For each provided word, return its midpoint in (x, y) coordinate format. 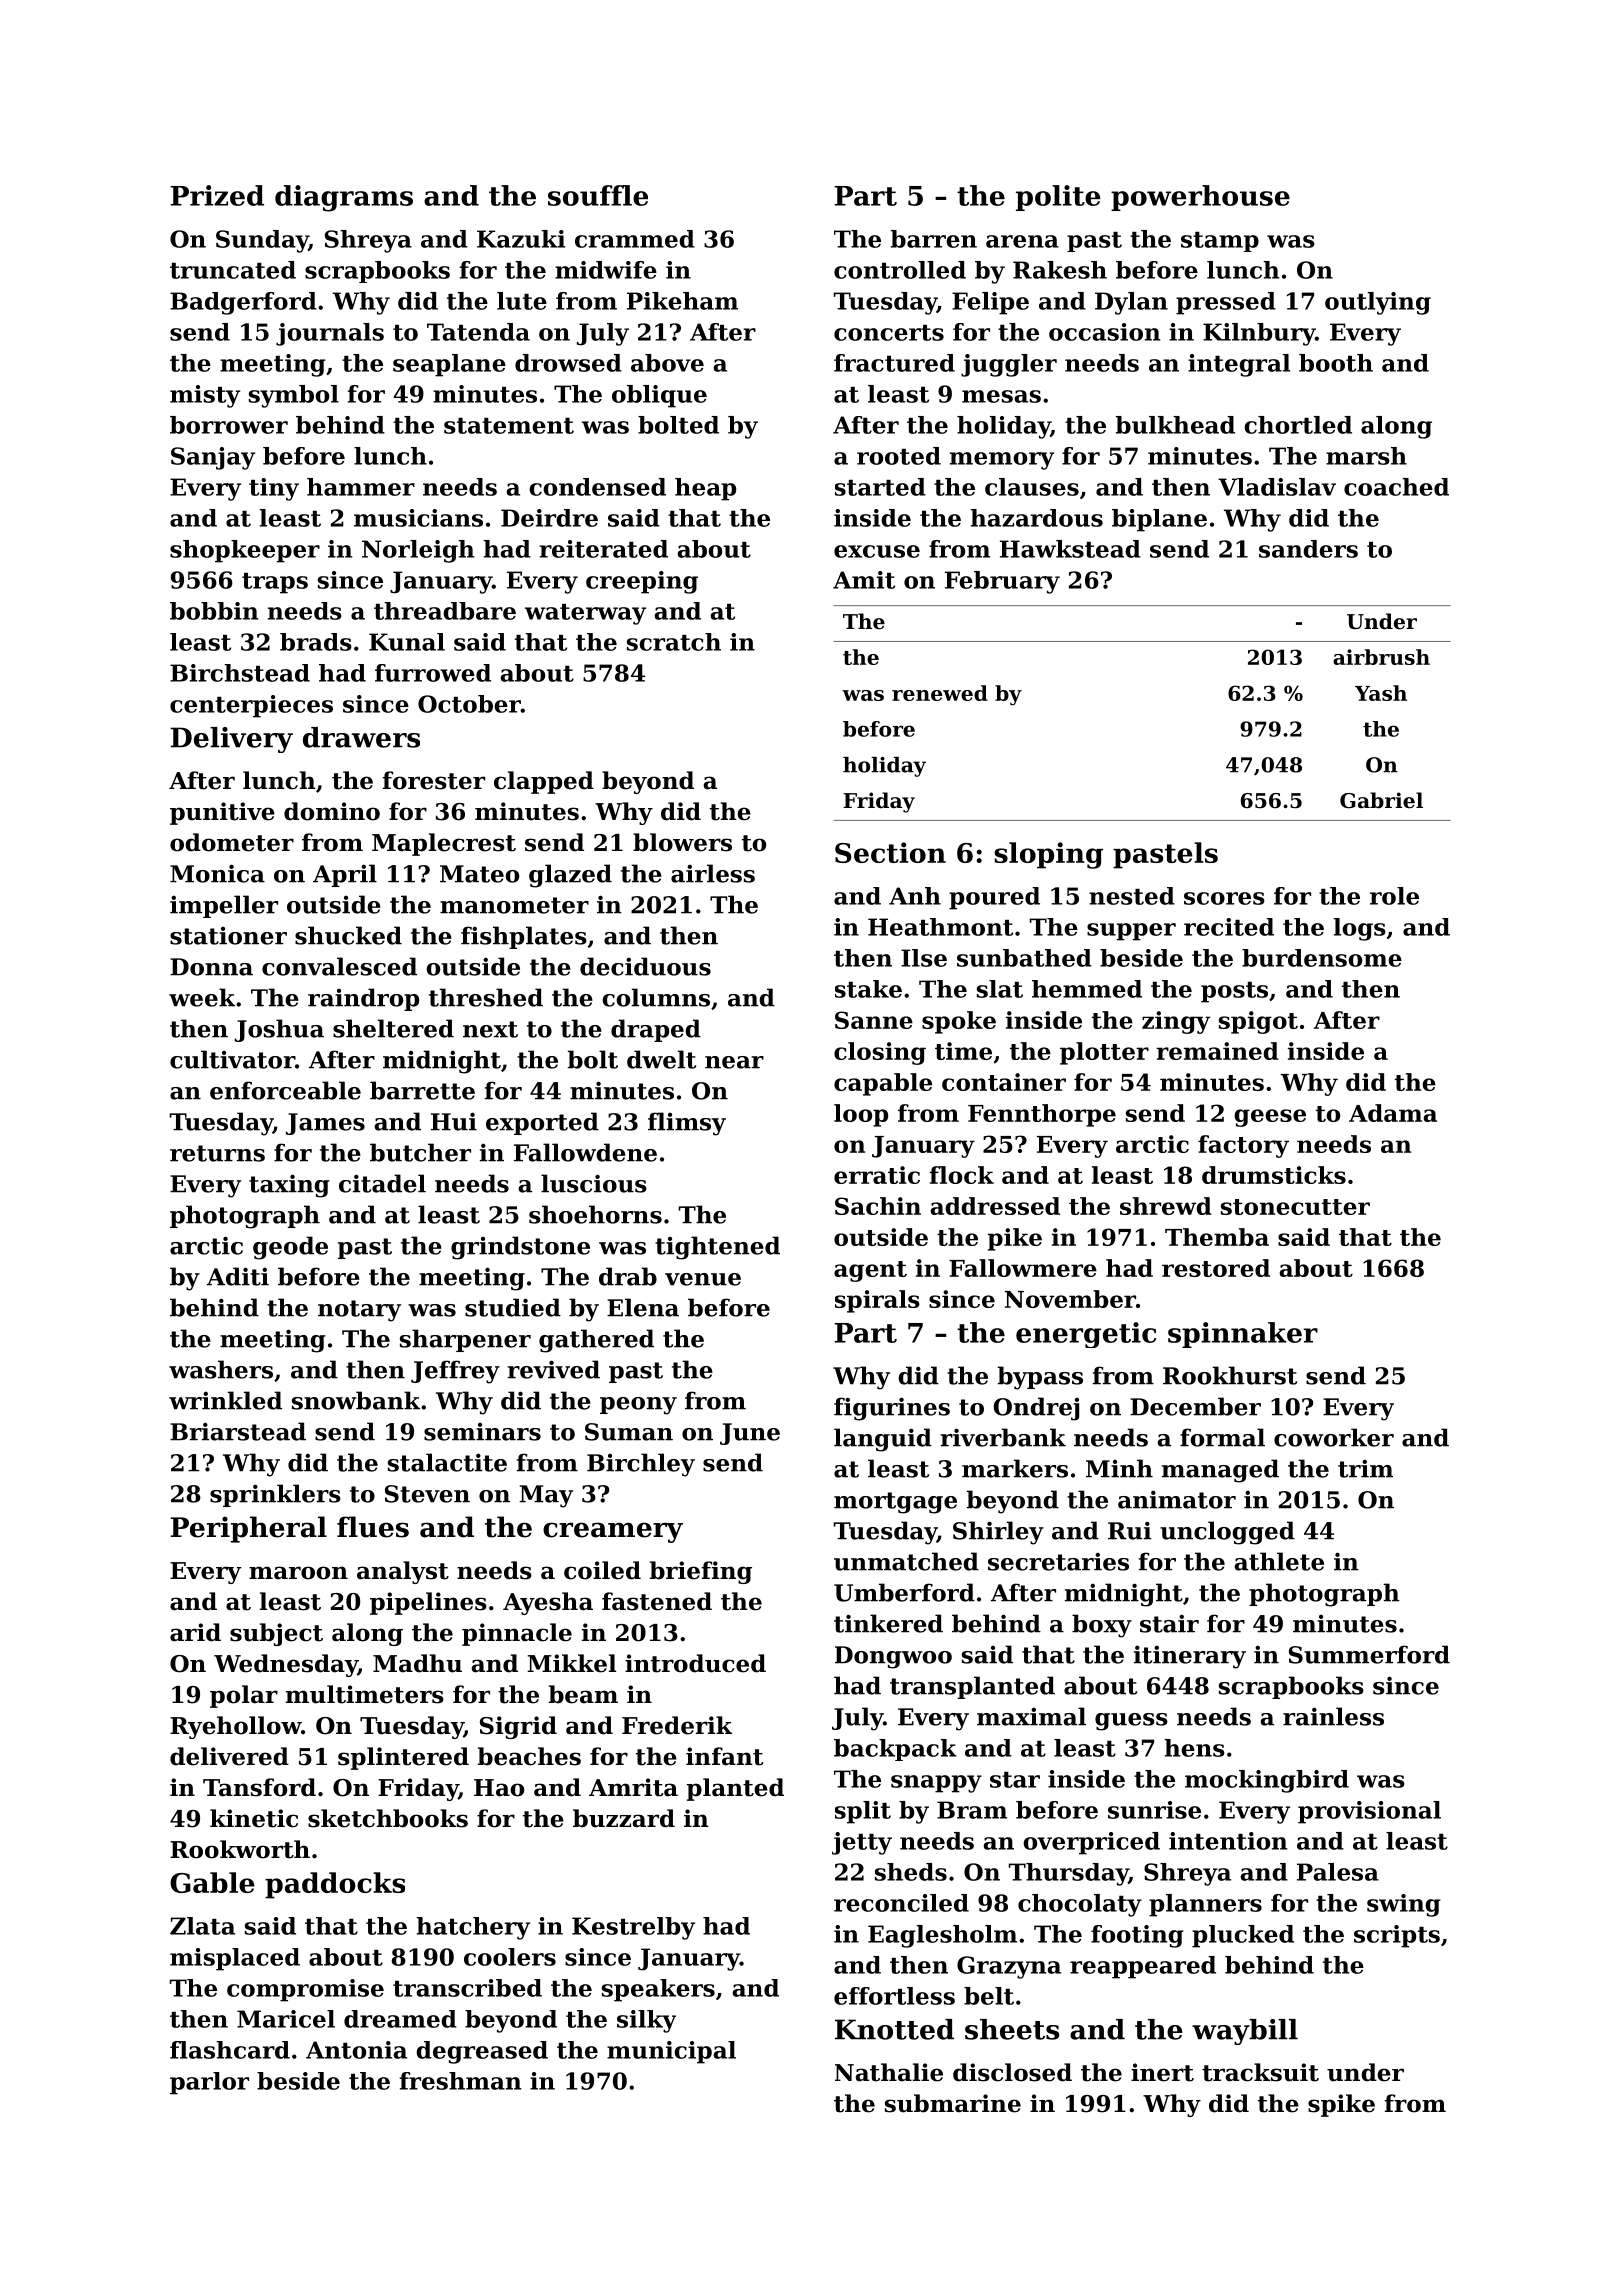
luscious (594, 1183)
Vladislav (1277, 487)
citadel (382, 1183)
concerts (889, 333)
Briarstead (238, 1431)
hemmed (1087, 989)
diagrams (344, 198)
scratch (674, 642)
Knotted (894, 2029)
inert (1162, 2072)
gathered (596, 1341)
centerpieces (251, 706)
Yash (1381, 693)
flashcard (230, 2050)
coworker (1334, 1437)
